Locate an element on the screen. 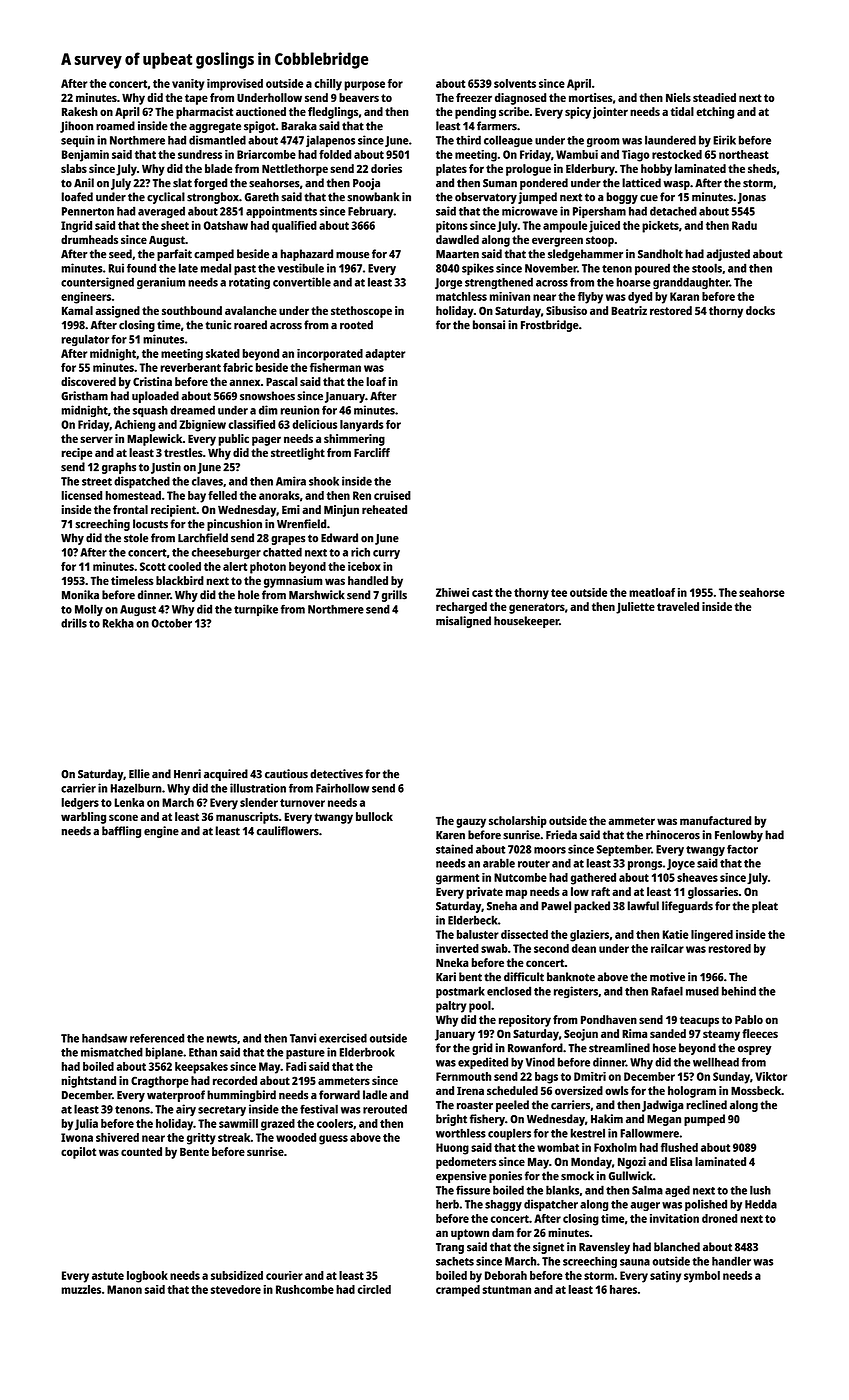 The height and width of the screenshot is (1400, 849). pleat is located at coordinates (765, 907).
